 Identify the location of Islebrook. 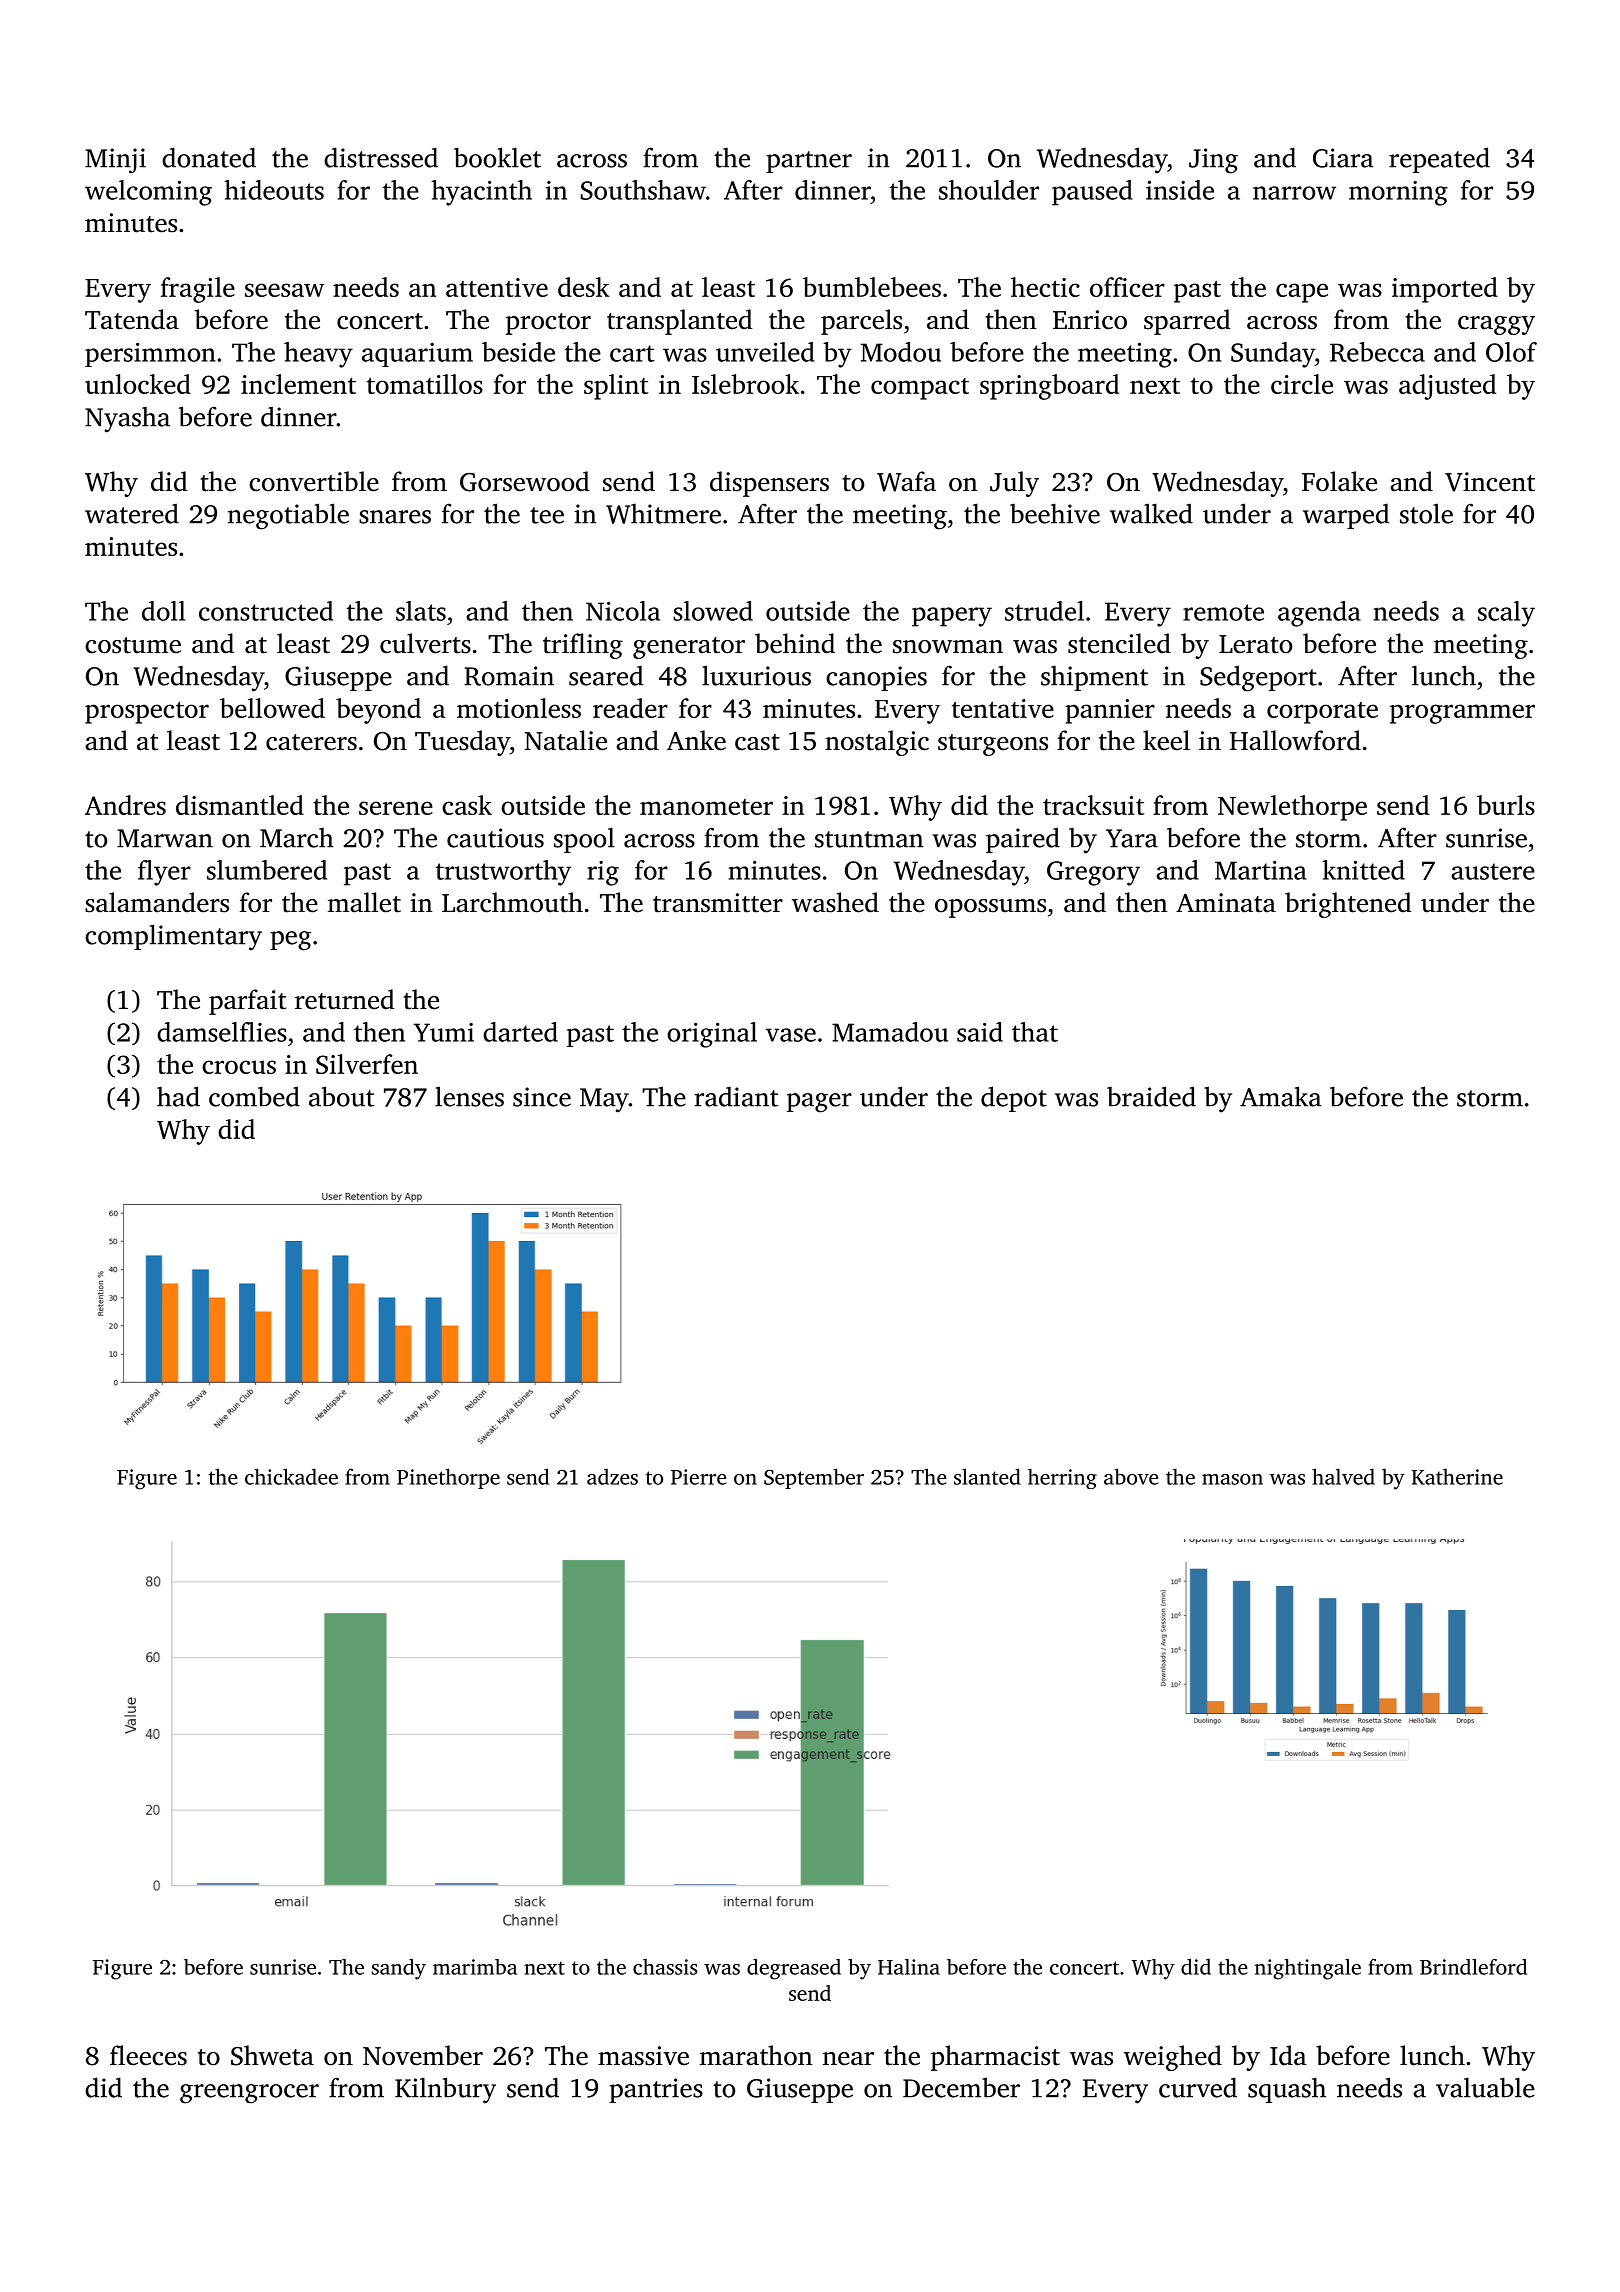
(745, 384).
